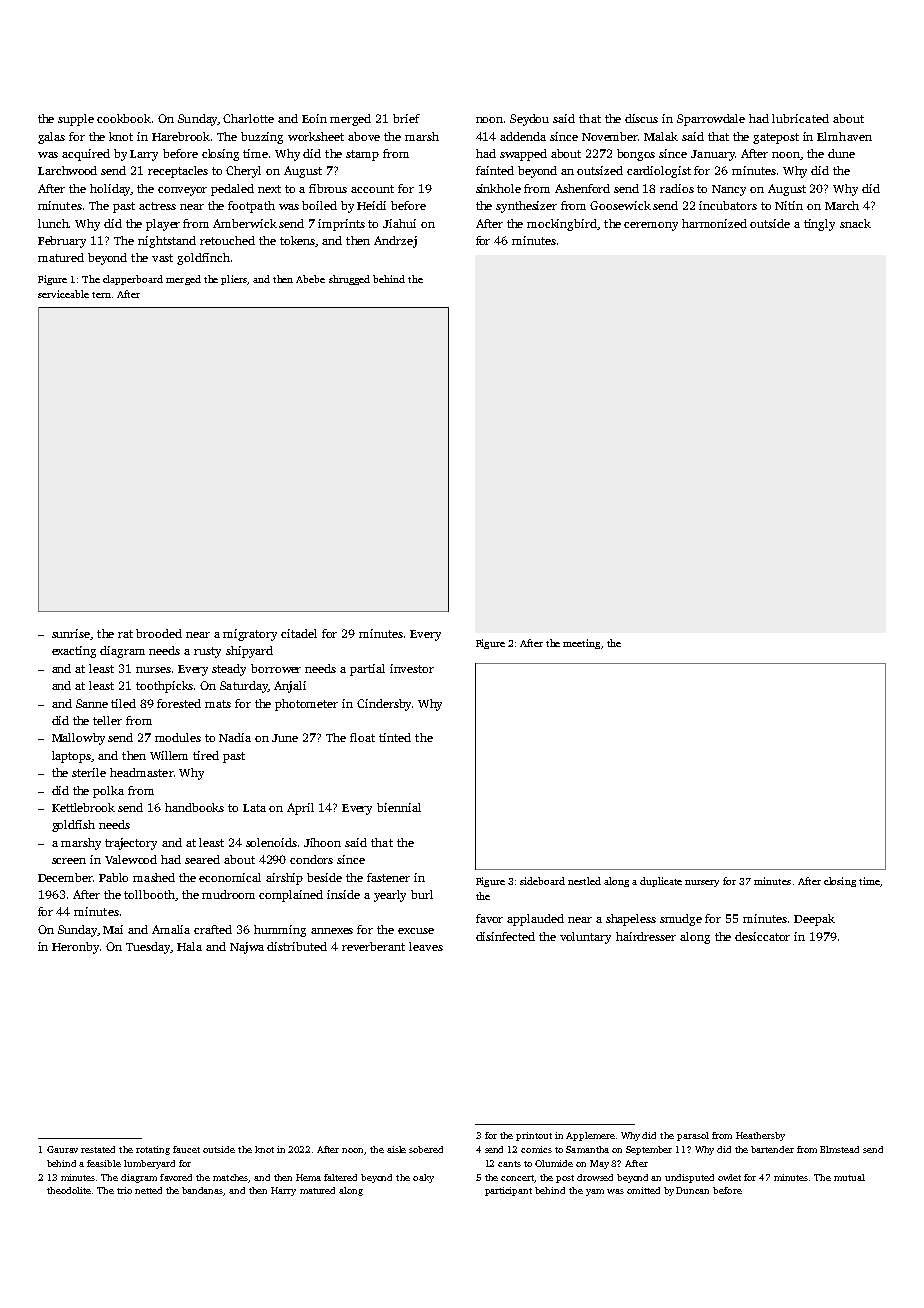 This image has height=1308, width=924. What do you see at coordinates (186, 1149) in the image?
I see `faucet` at bounding box center [186, 1149].
